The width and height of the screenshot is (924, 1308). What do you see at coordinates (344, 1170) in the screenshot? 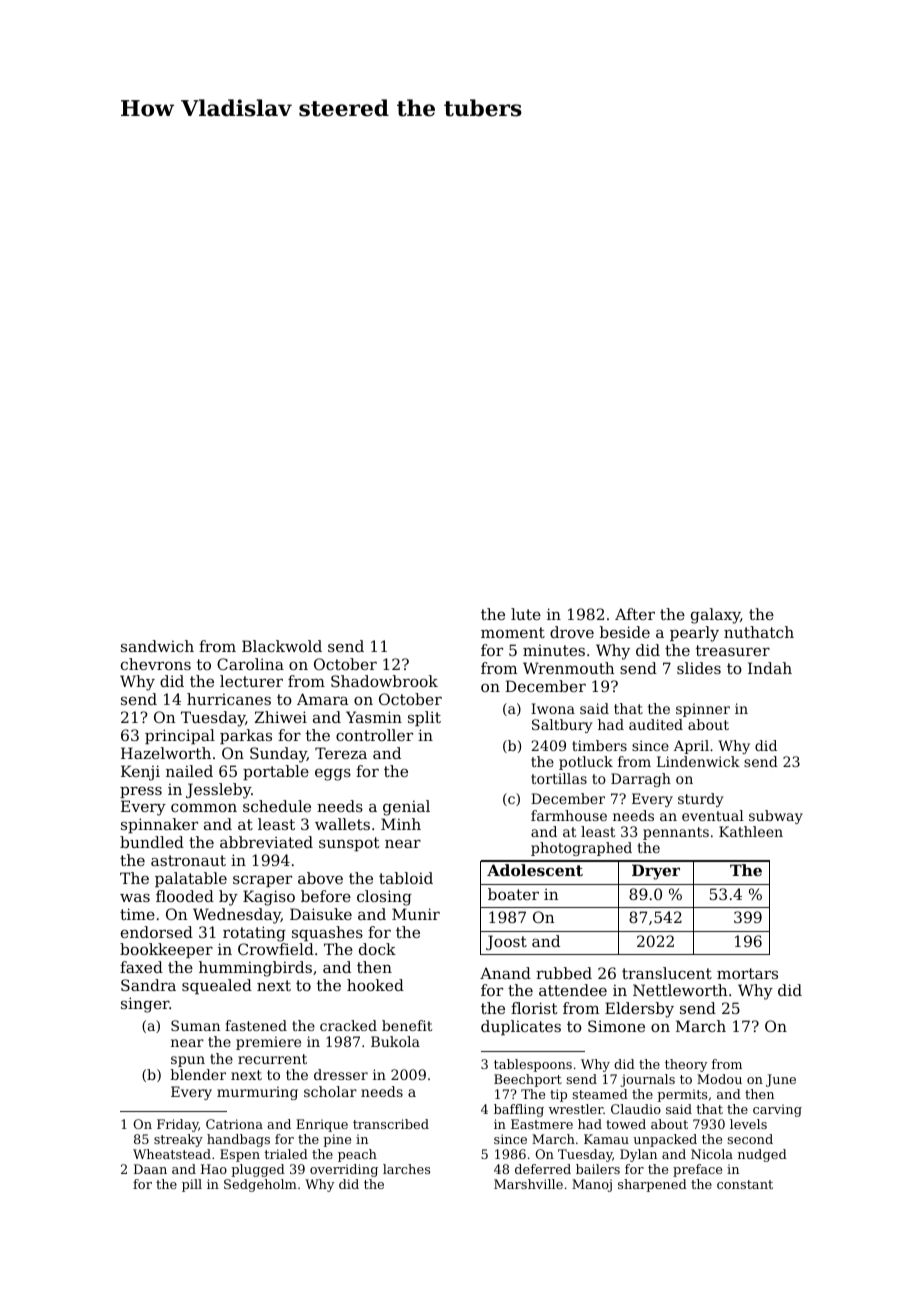
I see `overriding` at bounding box center [344, 1170].
